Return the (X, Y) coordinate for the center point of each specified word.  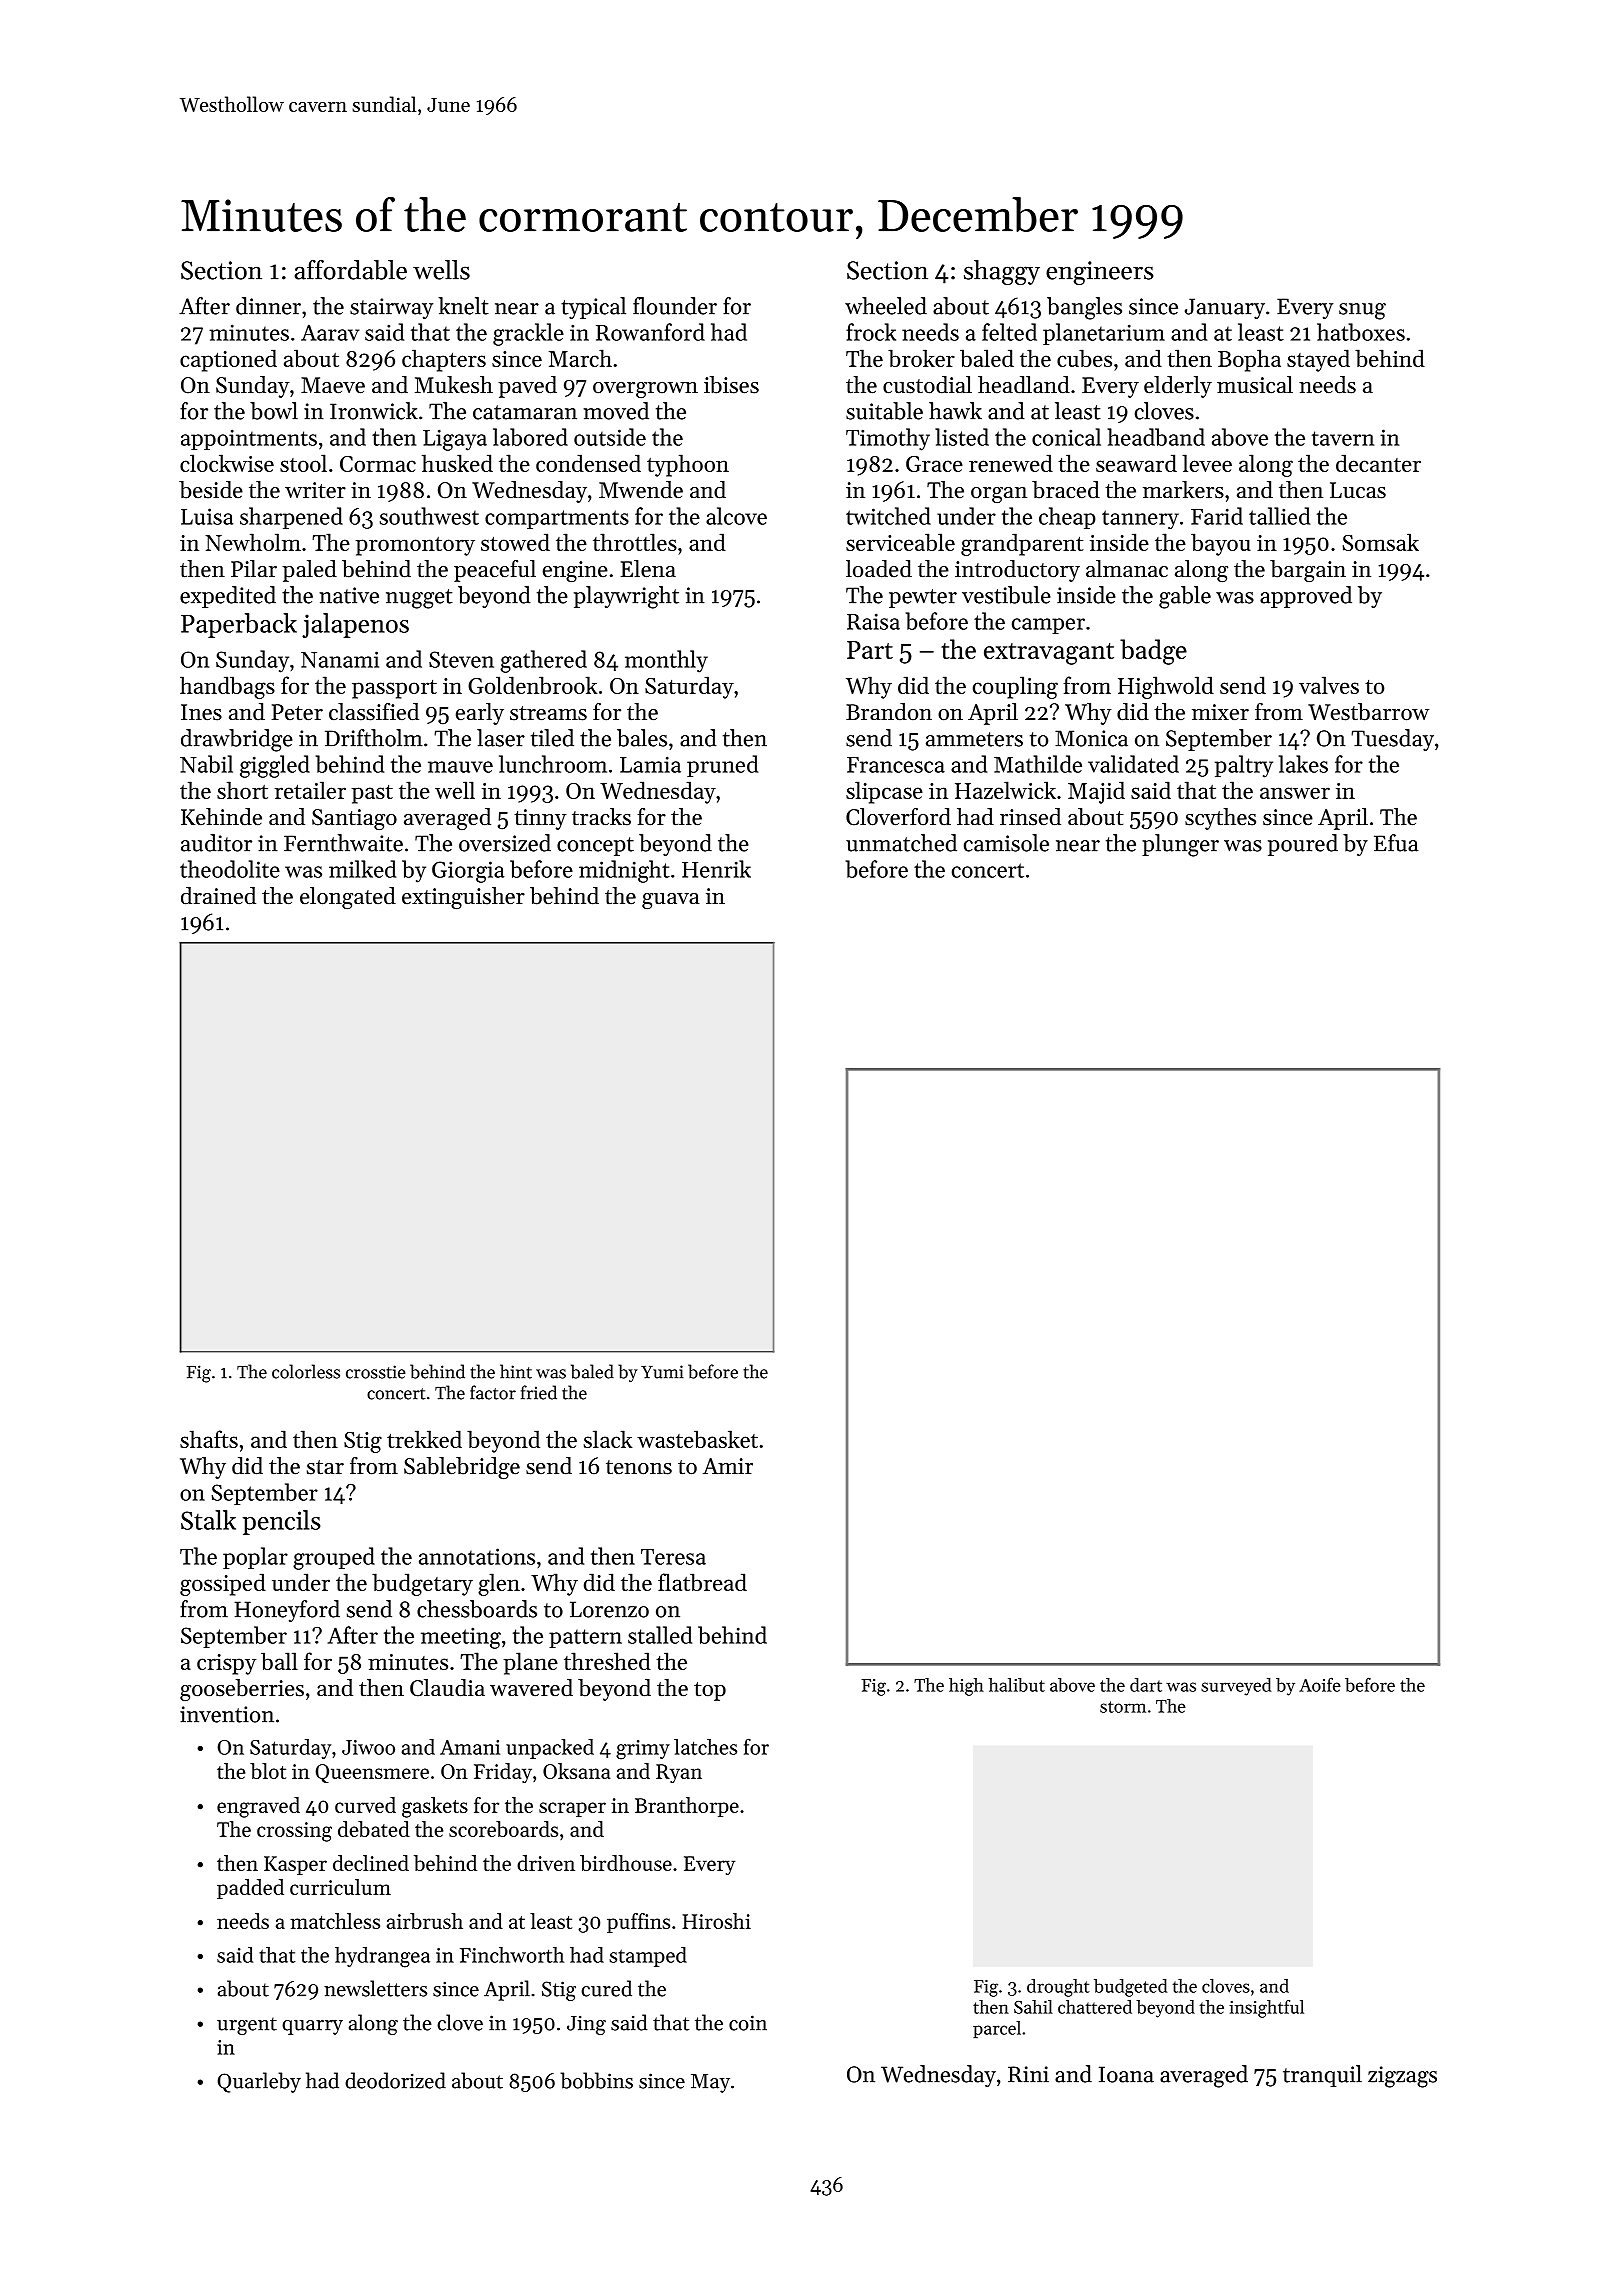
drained (218, 896)
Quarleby (259, 2082)
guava (671, 901)
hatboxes (1361, 332)
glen (499, 1584)
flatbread (702, 1582)
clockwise (227, 463)
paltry (1244, 766)
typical (593, 308)
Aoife (1320, 1684)
